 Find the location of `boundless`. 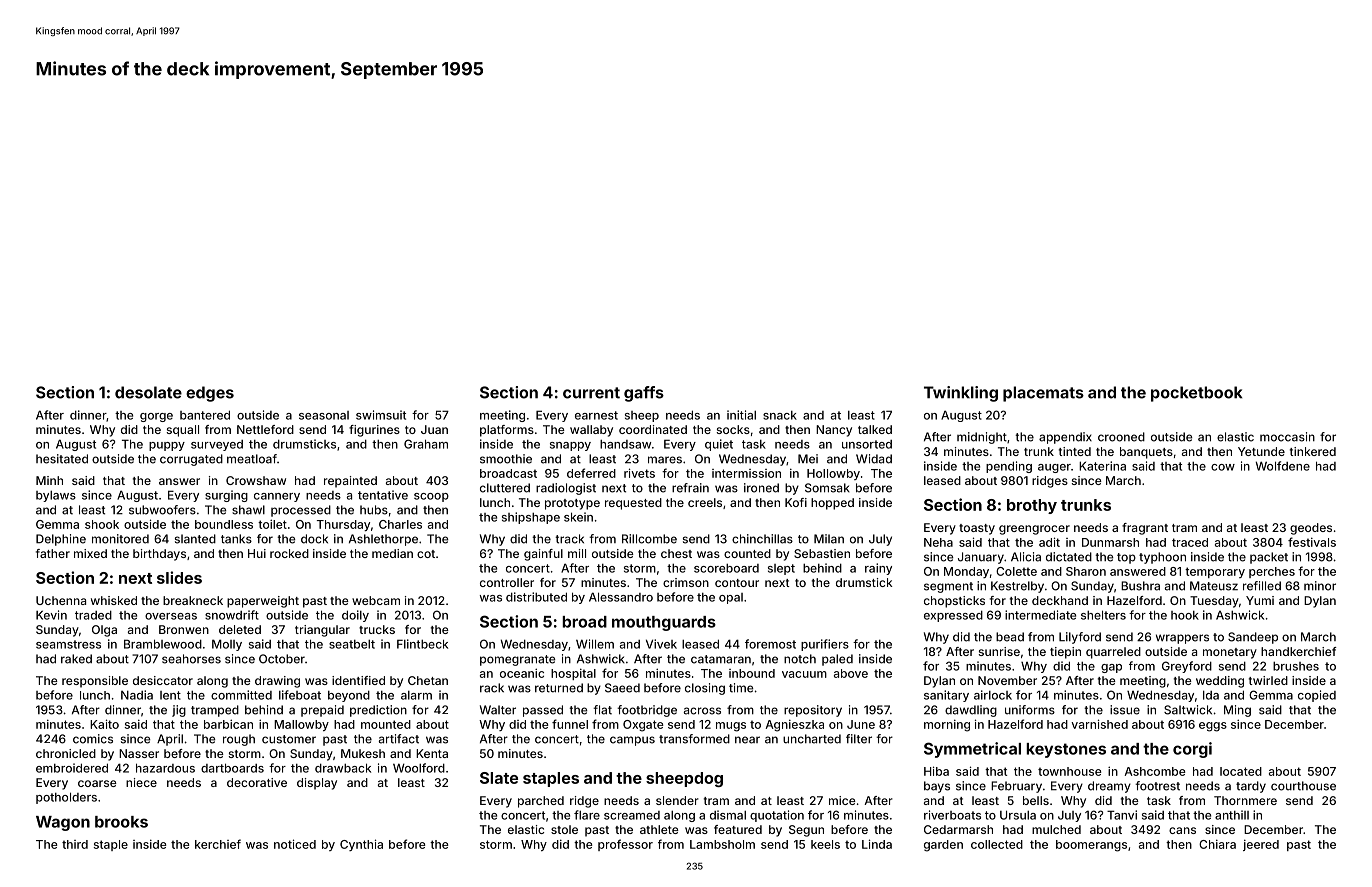

boundless is located at coordinates (224, 524).
